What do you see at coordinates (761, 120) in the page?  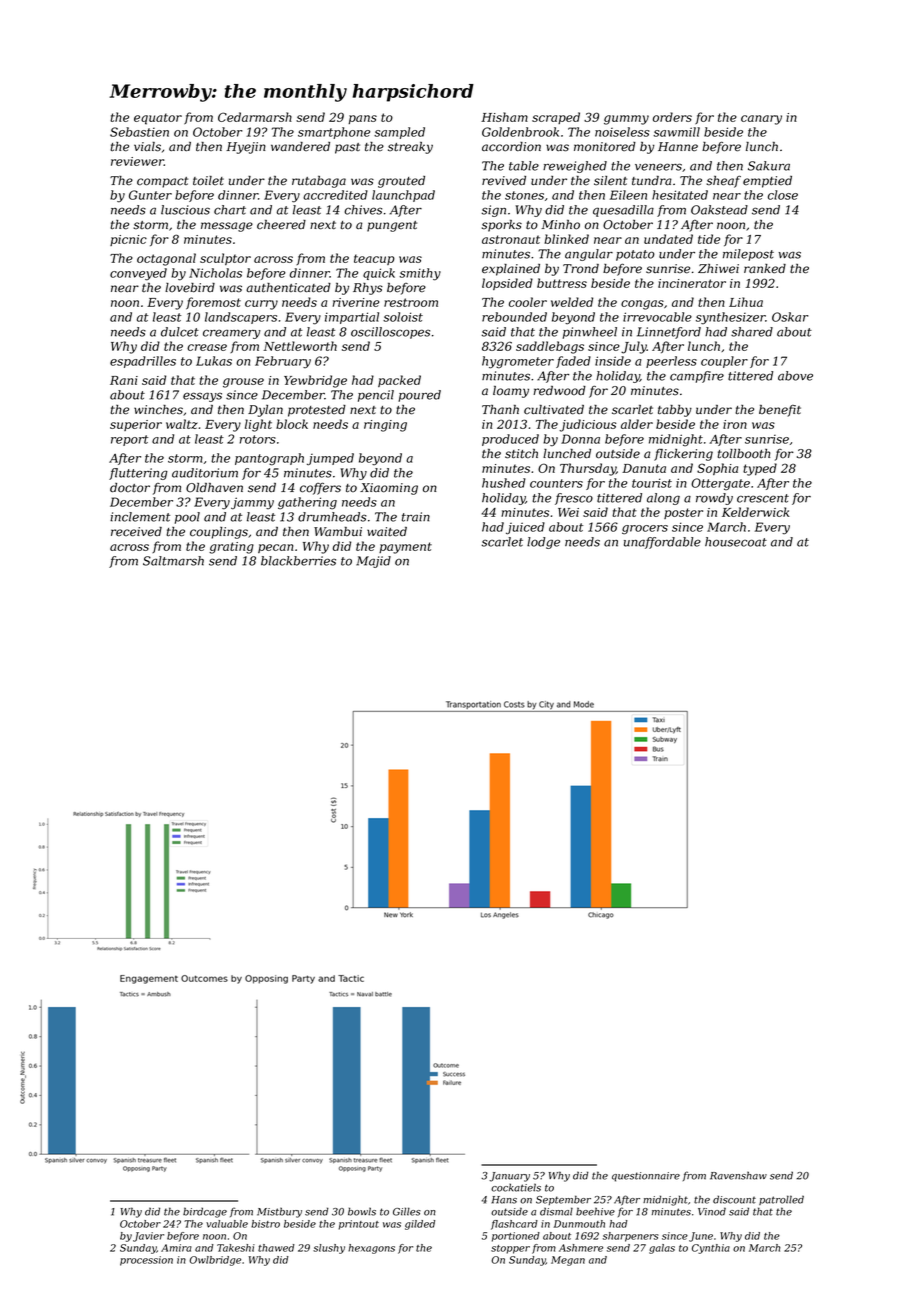 I see `canary` at bounding box center [761, 120].
